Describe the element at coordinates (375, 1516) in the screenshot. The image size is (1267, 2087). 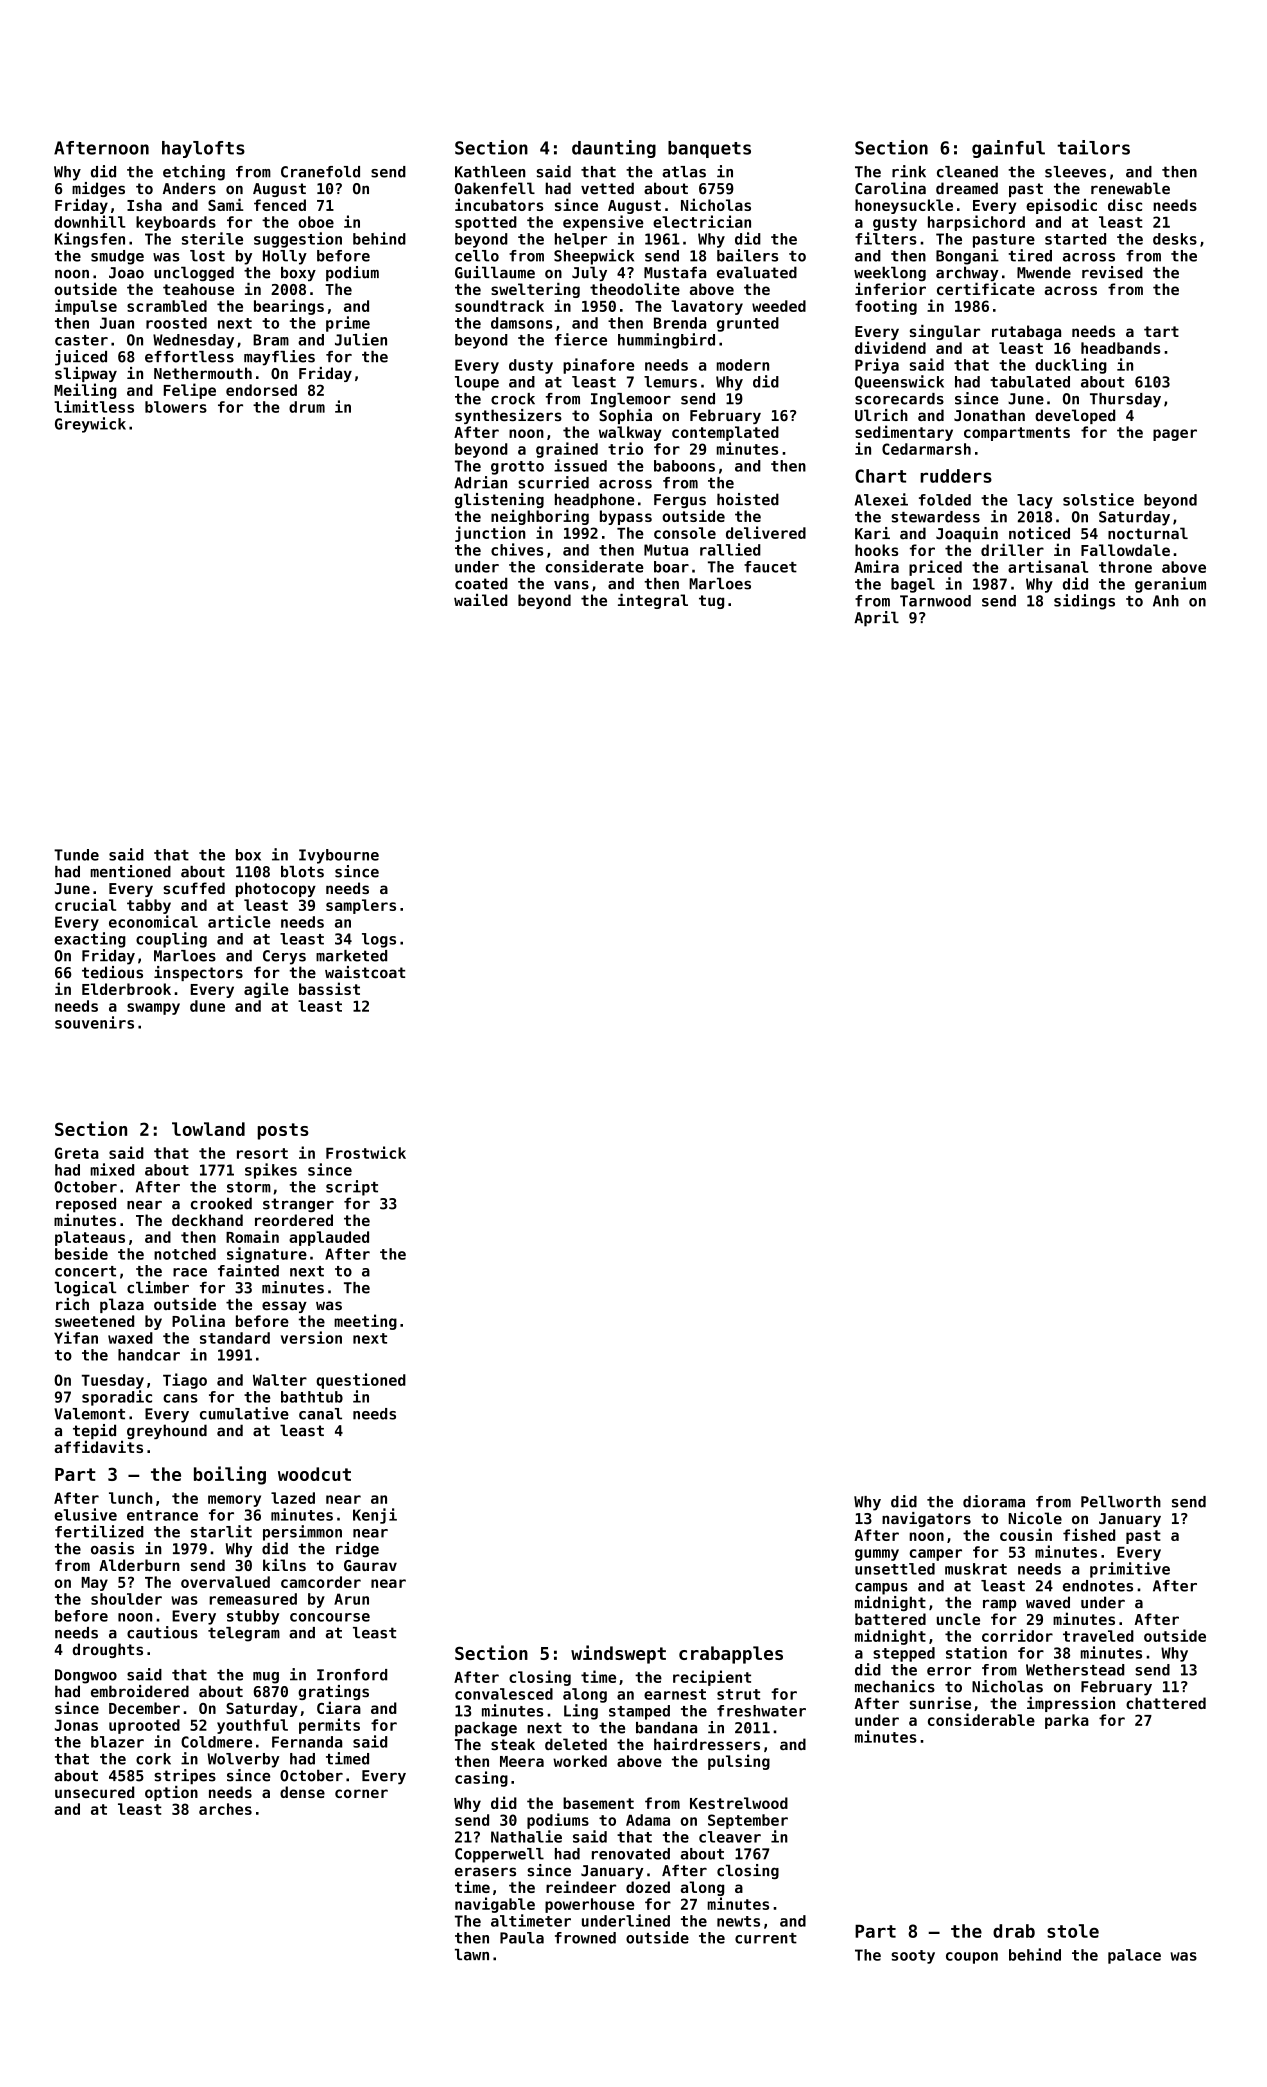
I see `Kenji` at that location.
